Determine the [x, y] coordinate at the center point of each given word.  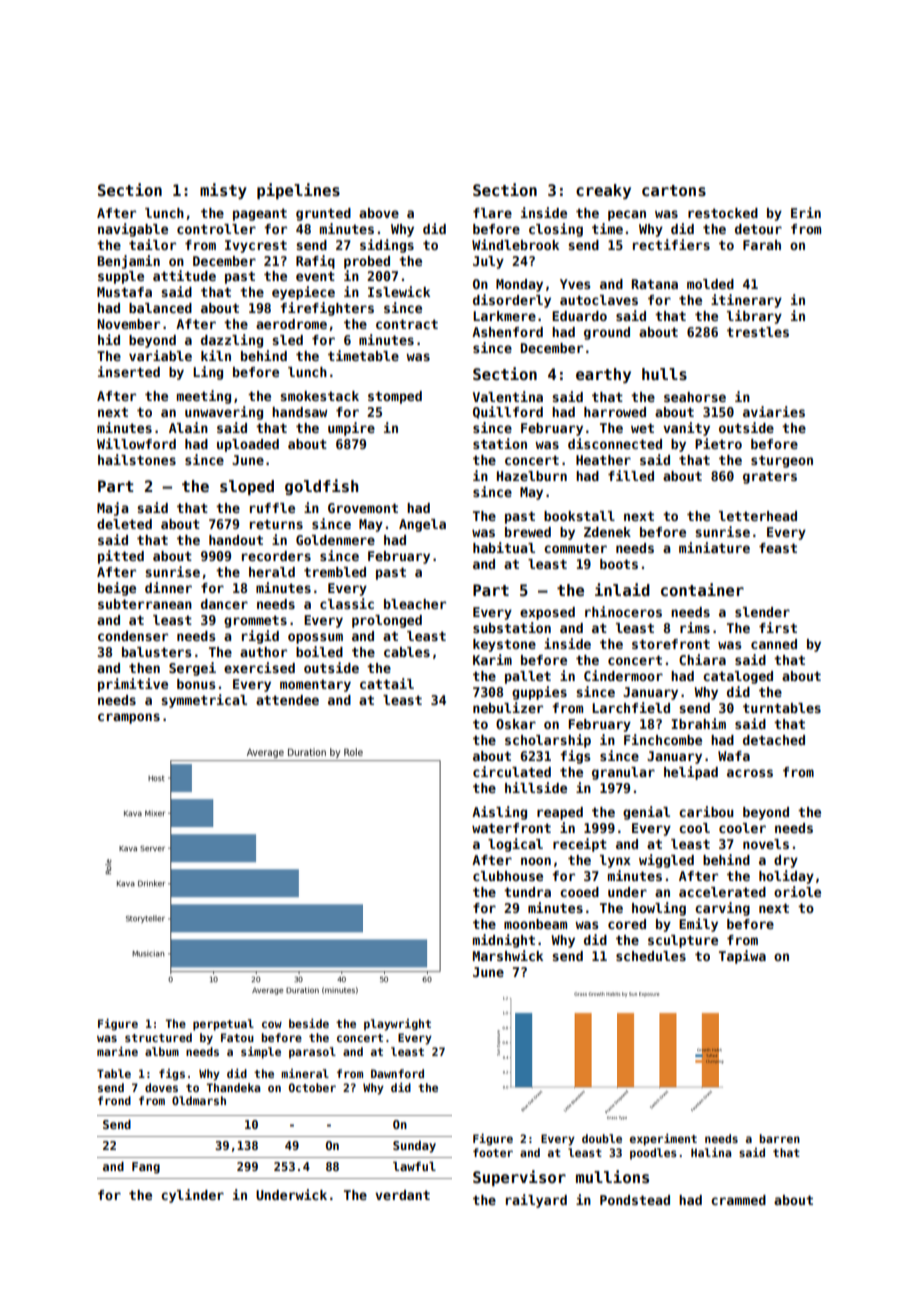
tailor [152, 244]
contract [407, 324]
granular [623, 773]
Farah [762, 245]
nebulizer [508, 707]
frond [114, 1100]
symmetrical [204, 701]
